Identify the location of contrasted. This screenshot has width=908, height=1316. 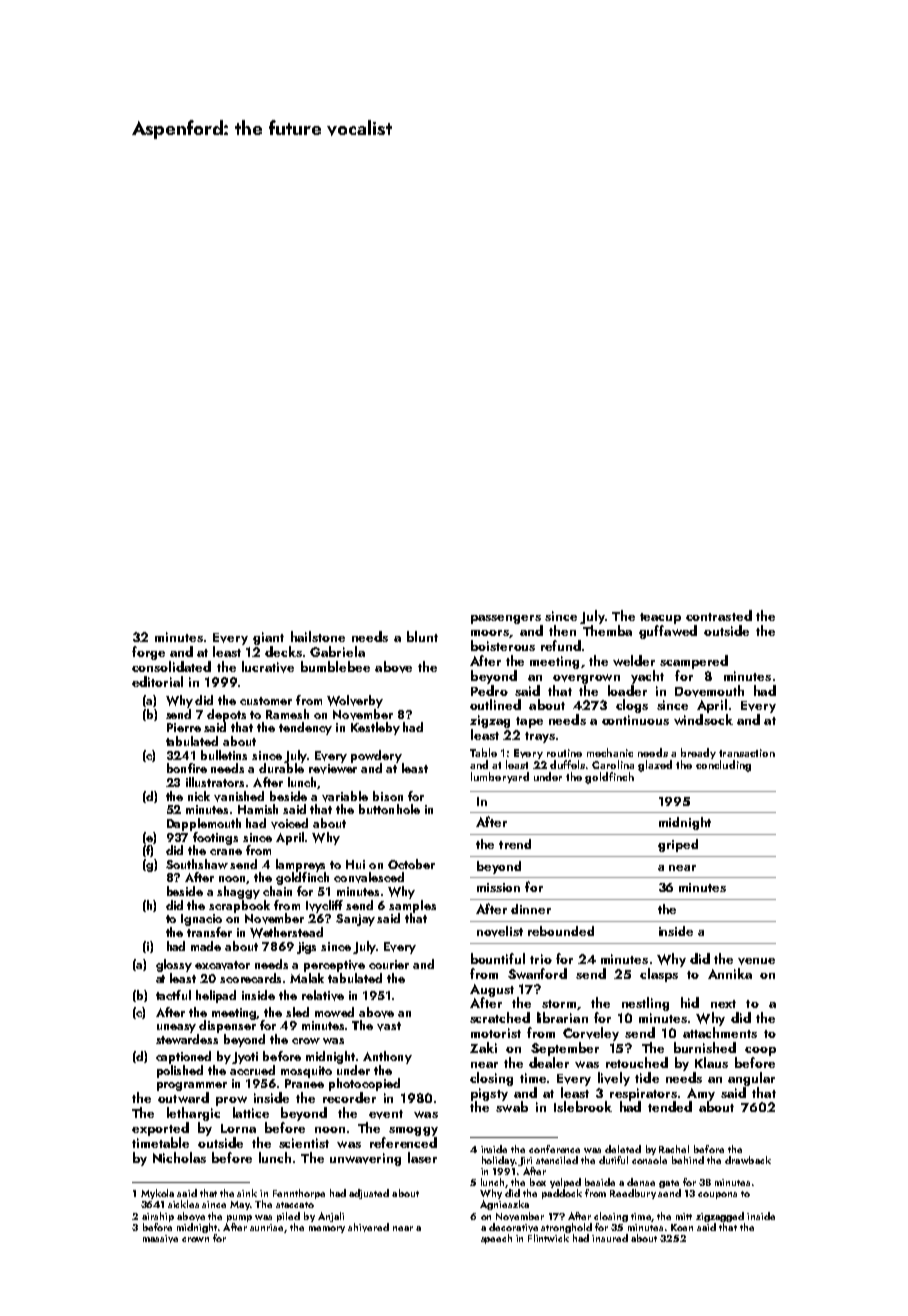
(719, 615).
